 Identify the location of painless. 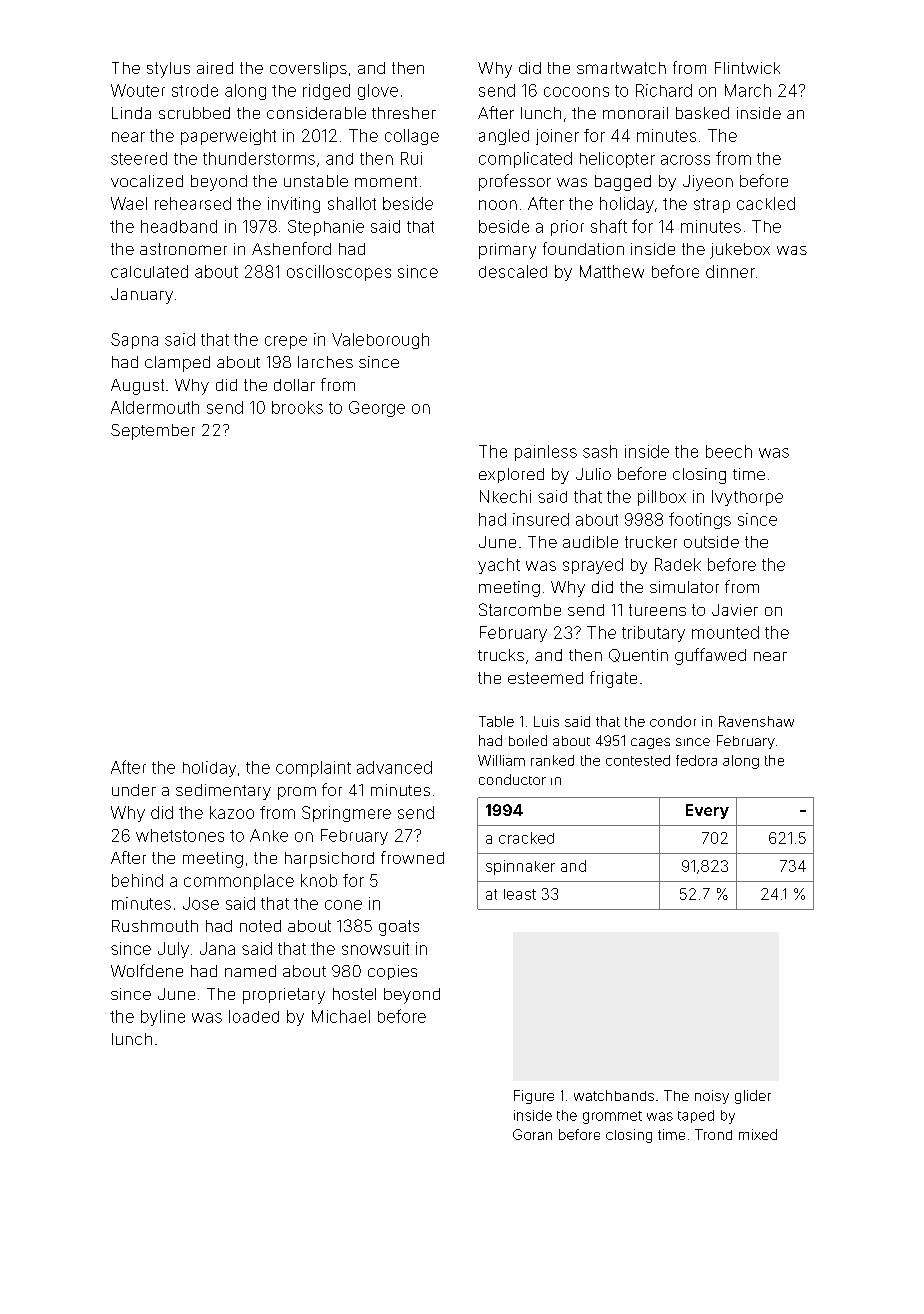
(546, 453).
